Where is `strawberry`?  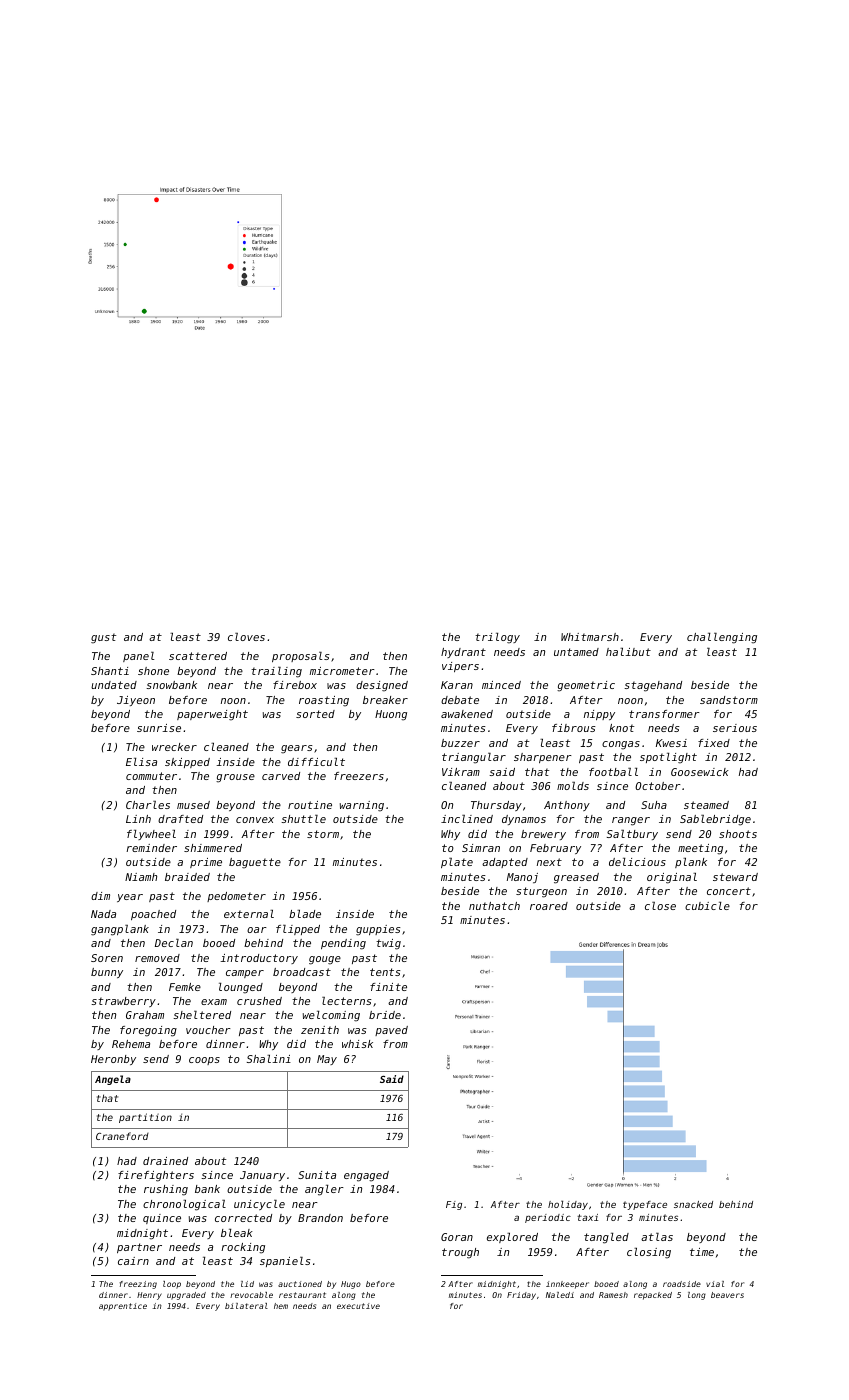
strawberry is located at coordinates (123, 1002).
